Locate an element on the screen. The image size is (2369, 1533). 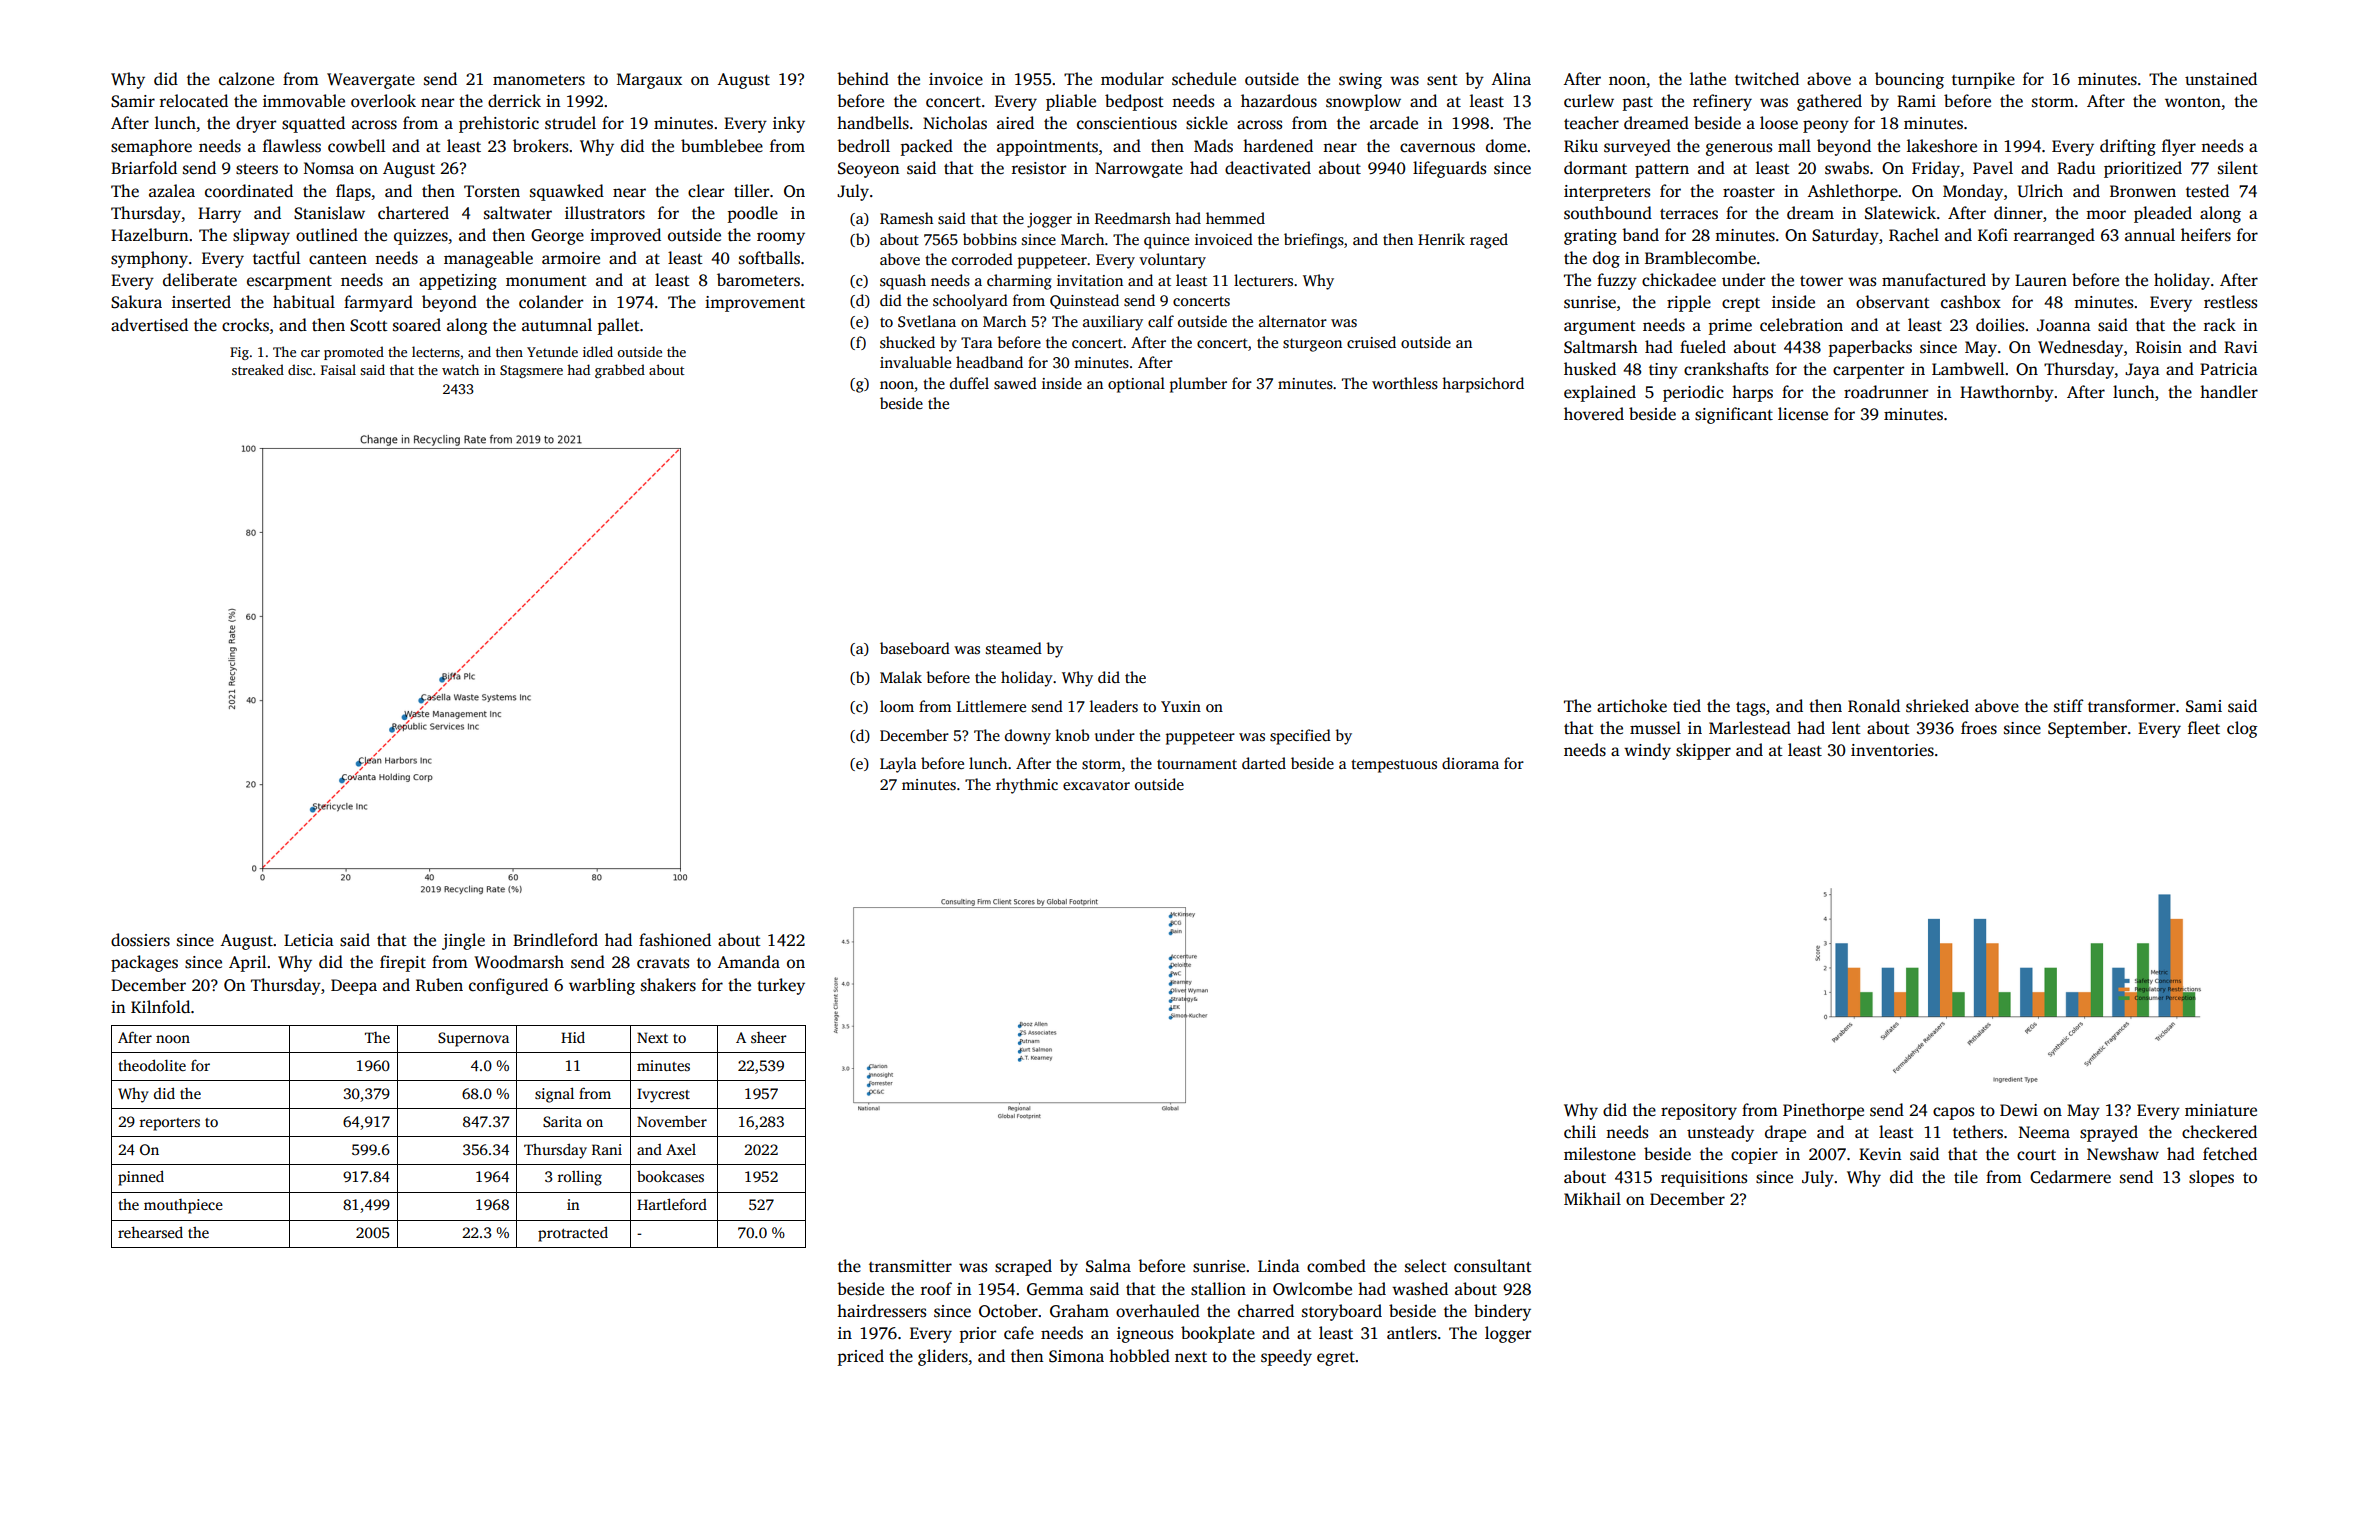
protracted is located at coordinates (573, 1234).
